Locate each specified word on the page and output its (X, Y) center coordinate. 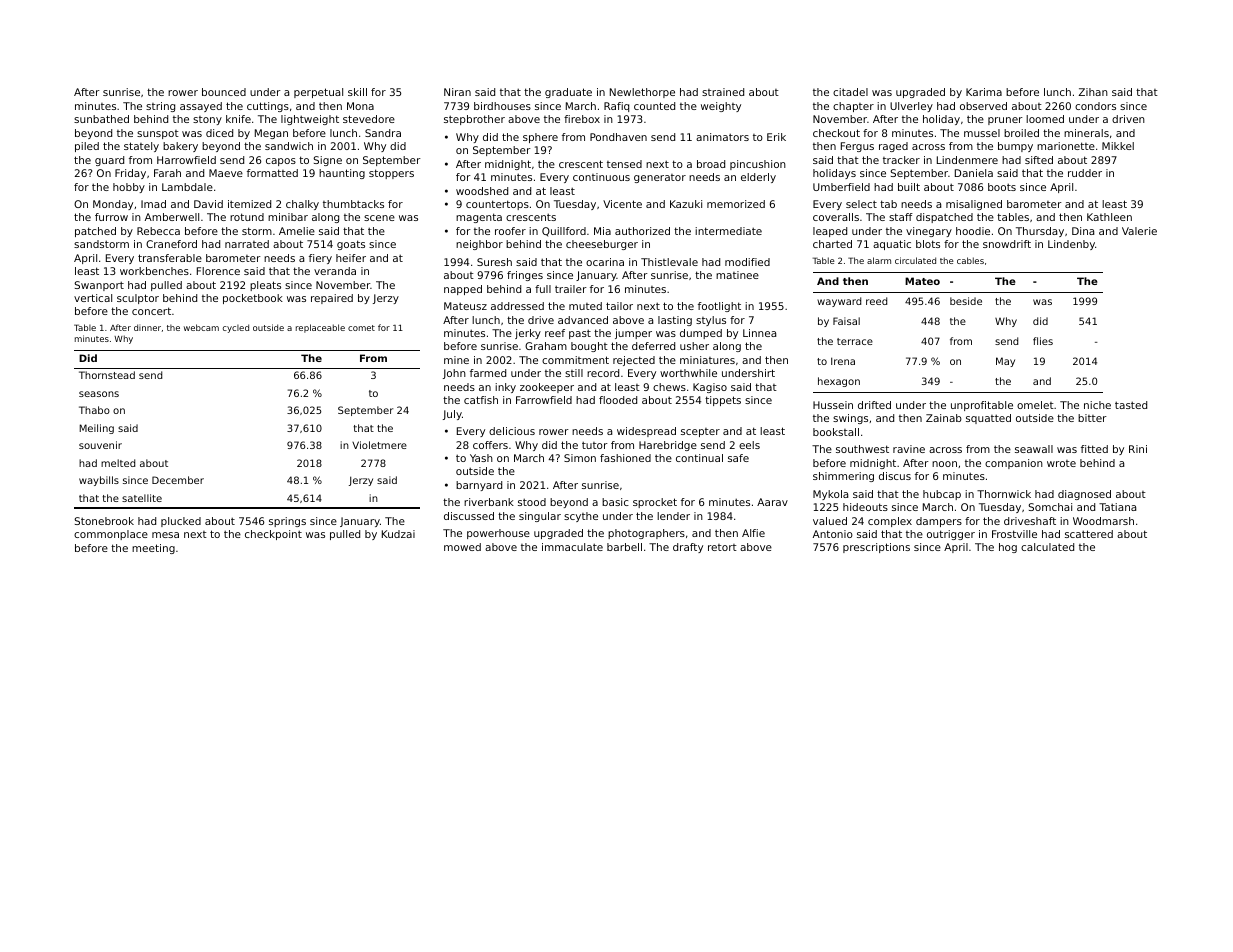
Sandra (383, 133)
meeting (153, 549)
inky (505, 388)
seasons (99, 394)
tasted (1131, 405)
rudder (1085, 173)
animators (722, 137)
